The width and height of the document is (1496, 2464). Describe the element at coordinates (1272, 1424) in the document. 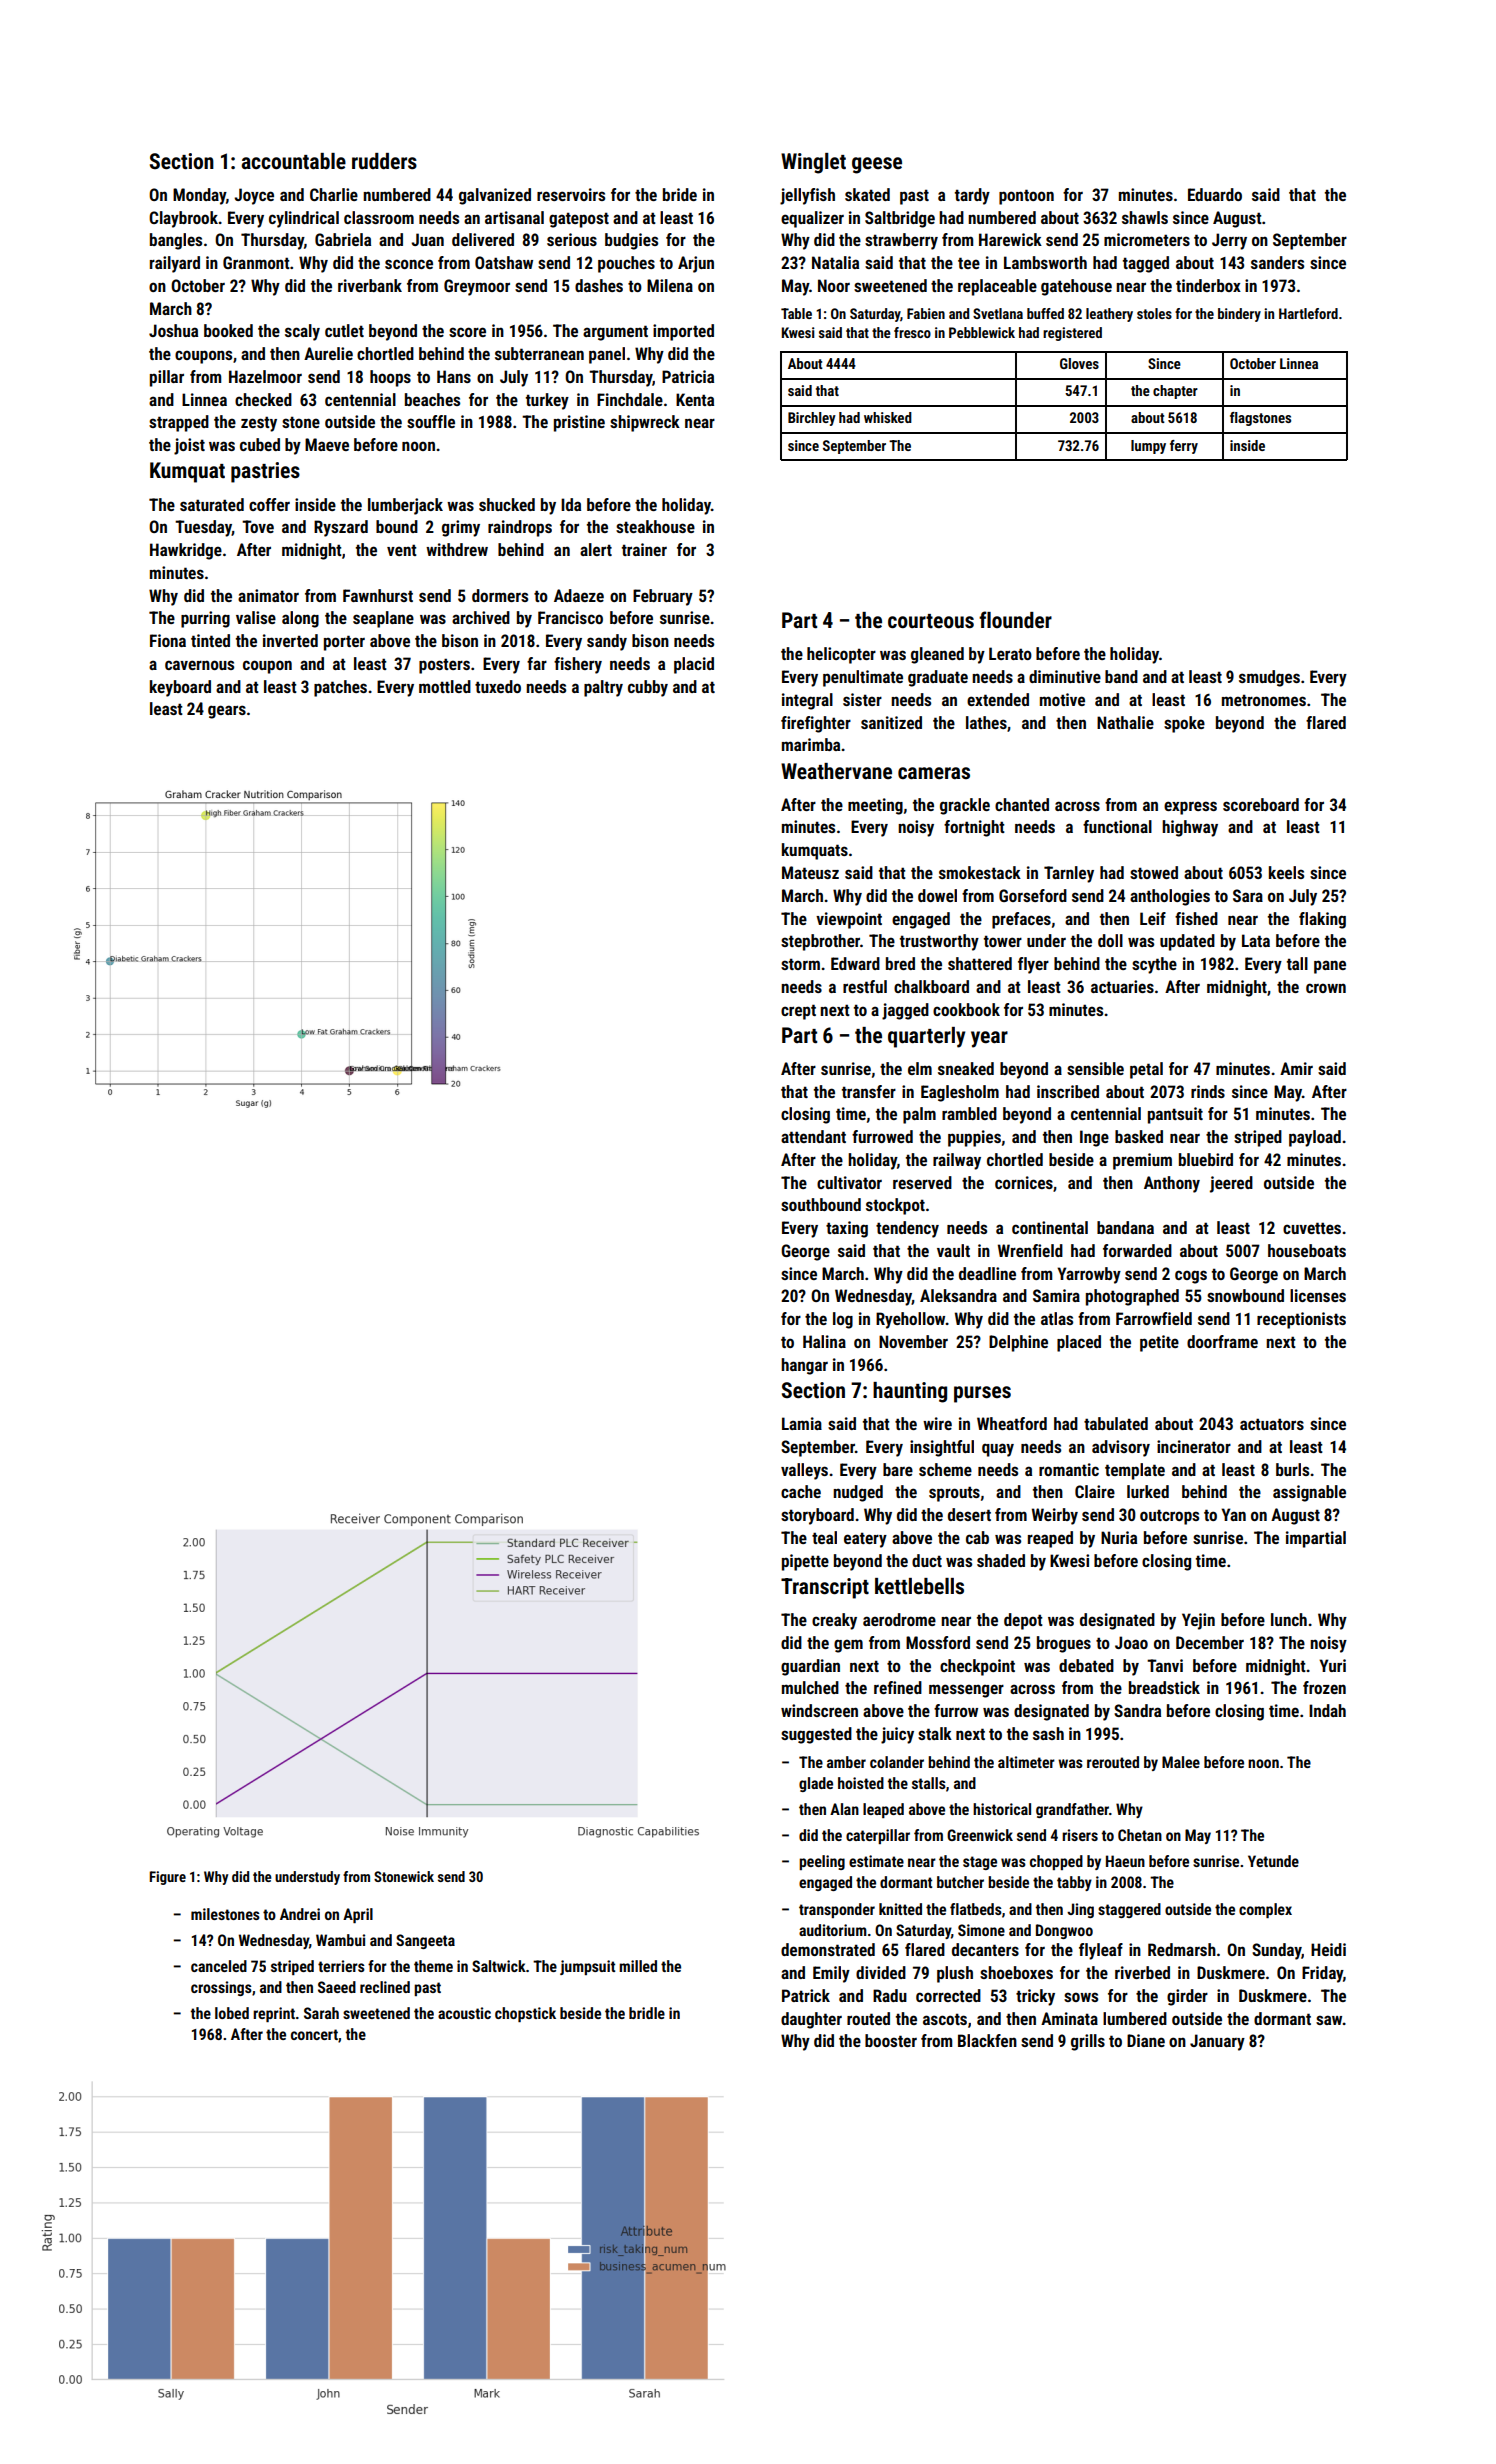

I see `actuators` at that location.
